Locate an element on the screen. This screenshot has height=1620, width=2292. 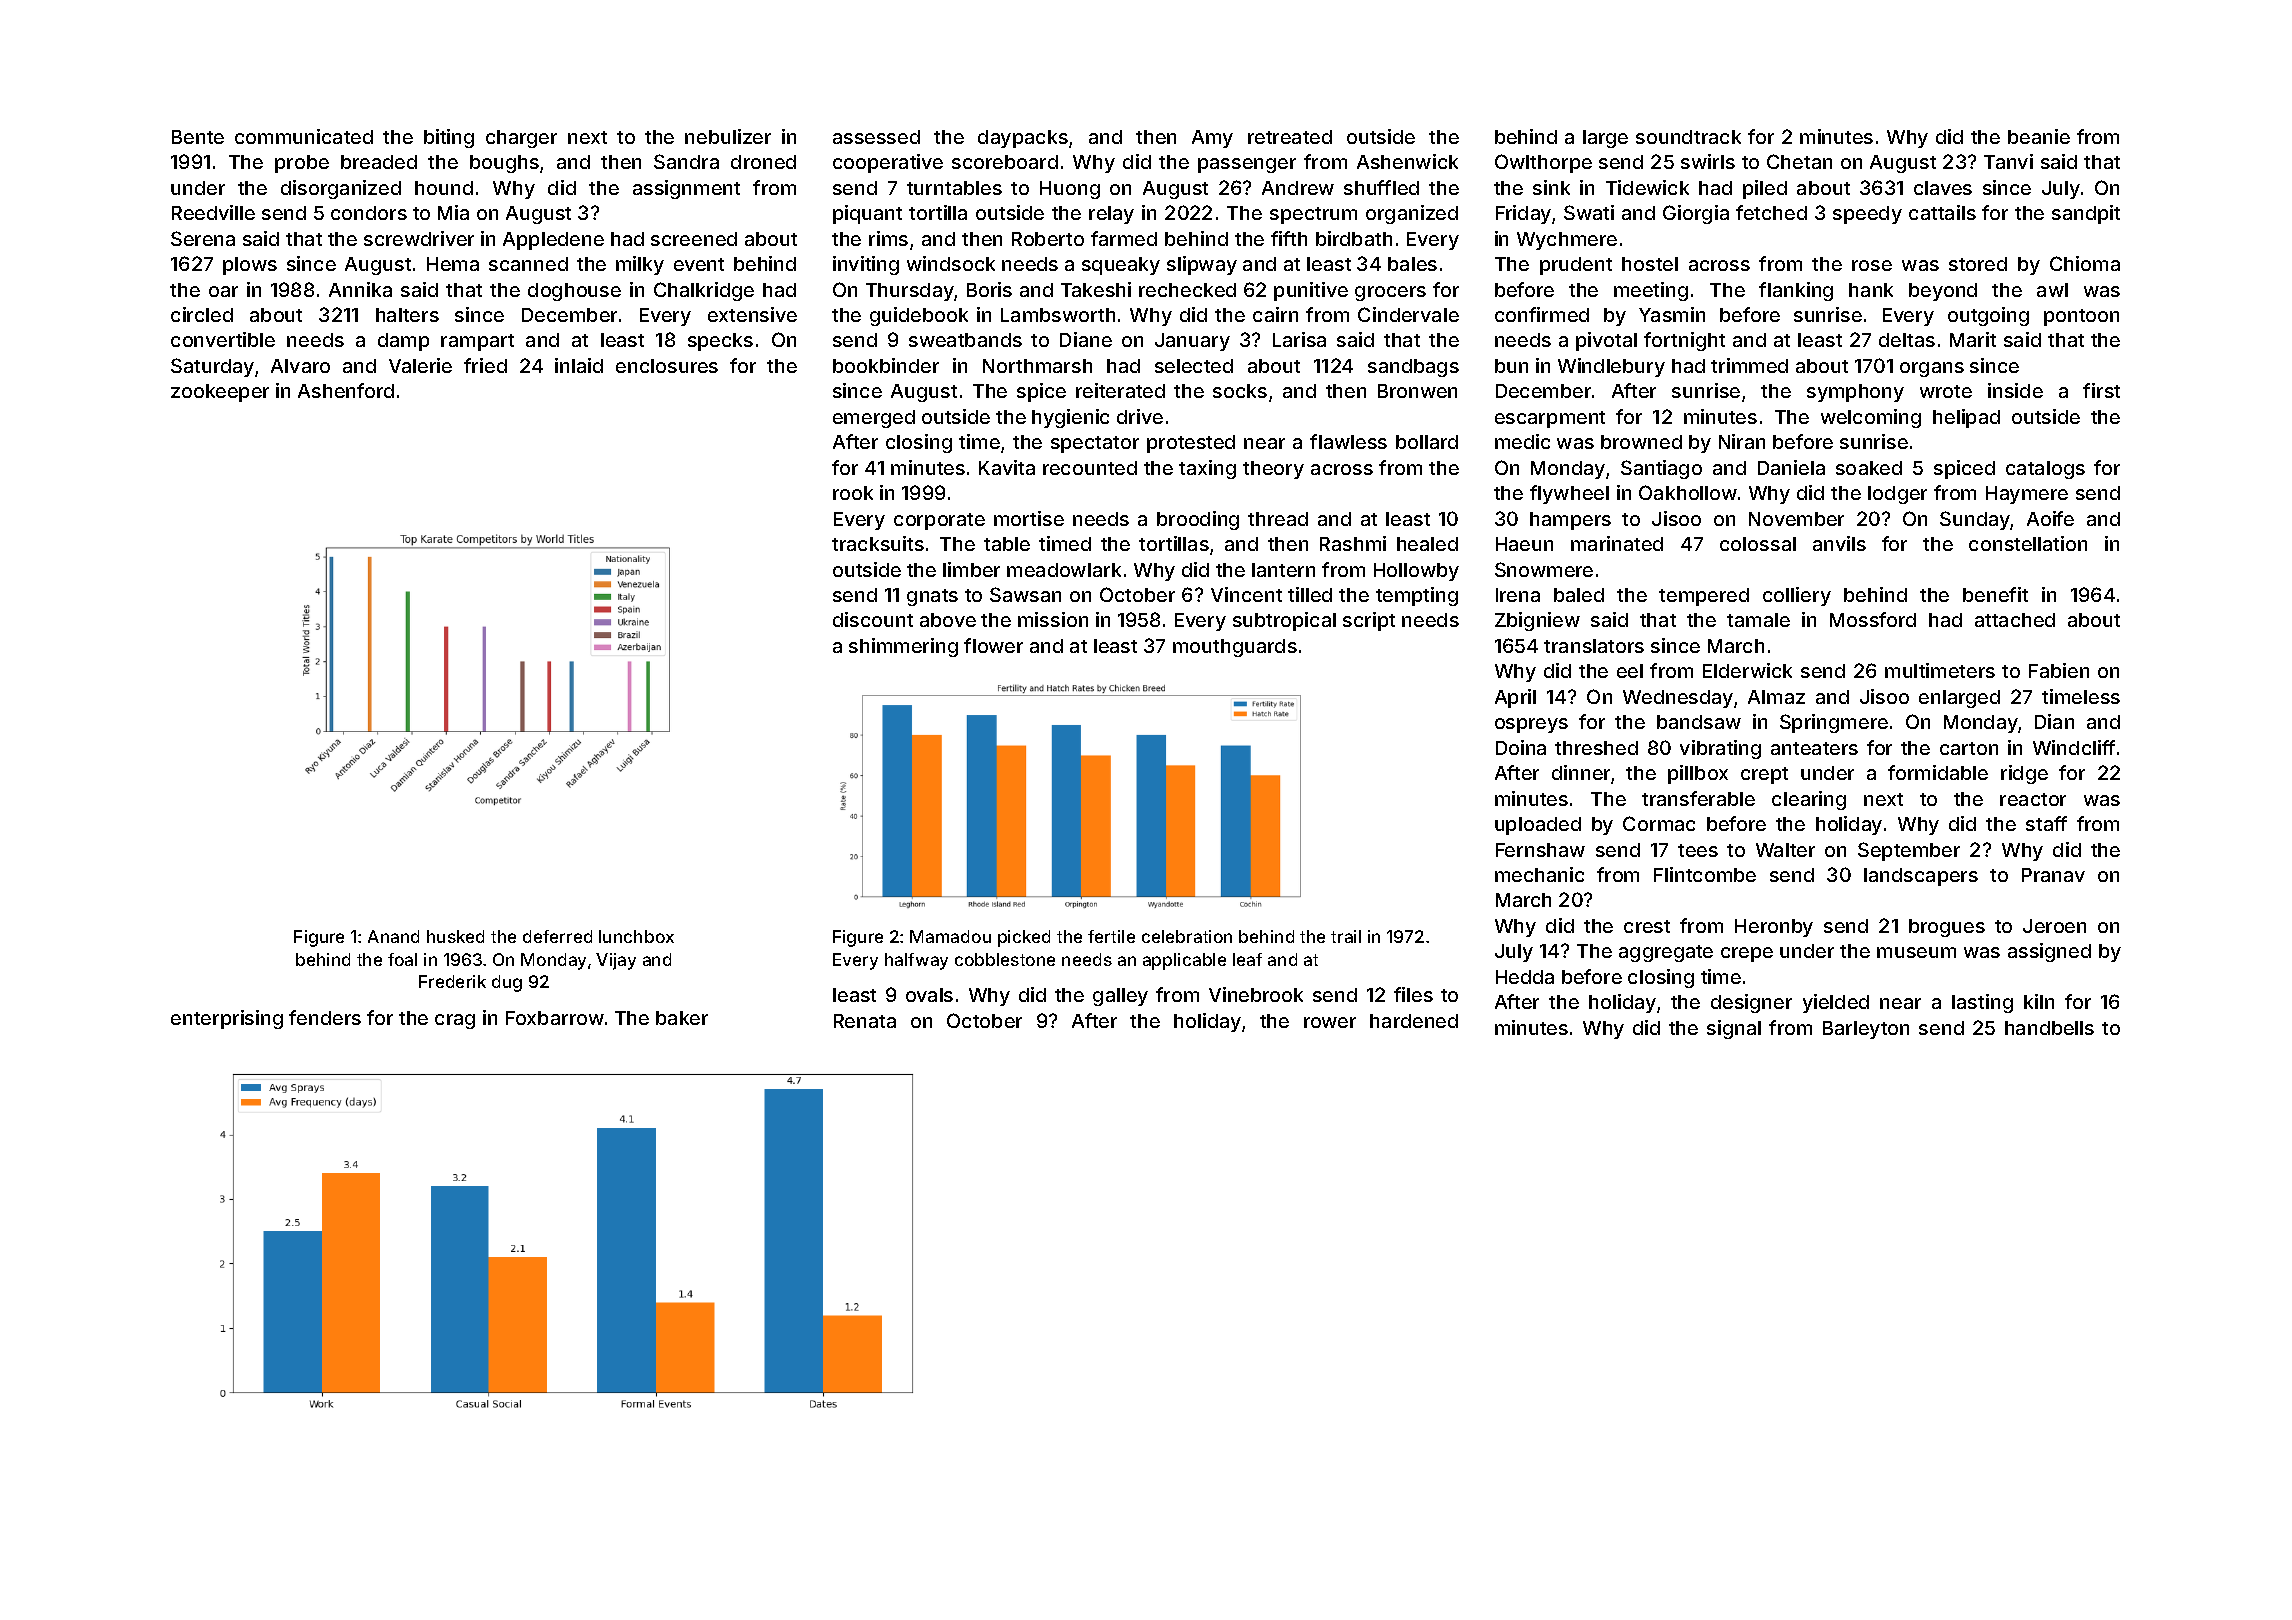
Doina is located at coordinates (1521, 747).
